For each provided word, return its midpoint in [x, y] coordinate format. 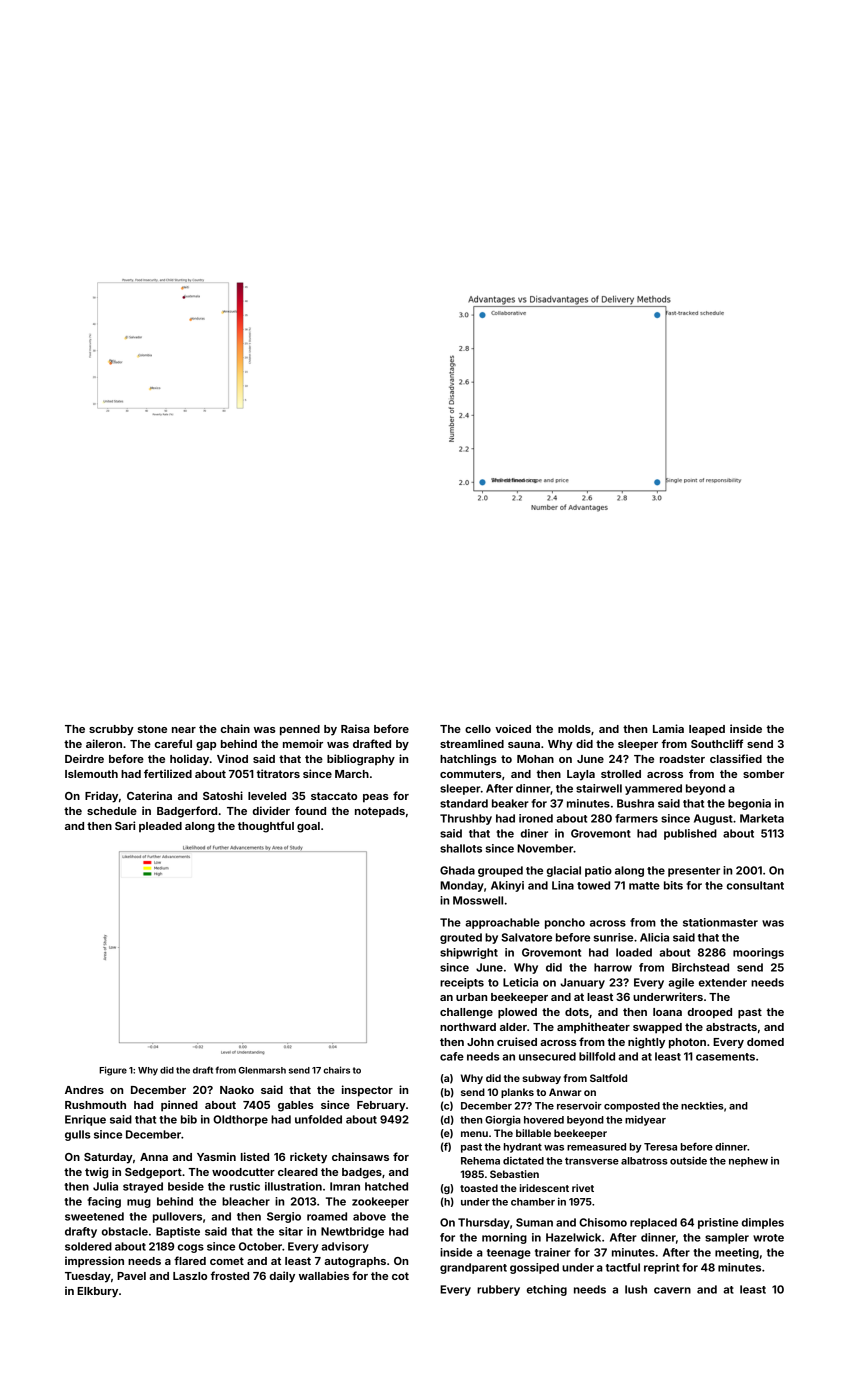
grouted [461, 938]
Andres [84, 1090]
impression [94, 1262]
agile [681, 983]
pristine [718, 1223]
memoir [303, 743]
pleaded [160, 827]
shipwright [469, 953]
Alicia [654, 937]
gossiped [534, 1268]
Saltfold [608, 1078]
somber [763, 774]
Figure [113, 1071]
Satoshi [223, 795]
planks [517, 1093]
